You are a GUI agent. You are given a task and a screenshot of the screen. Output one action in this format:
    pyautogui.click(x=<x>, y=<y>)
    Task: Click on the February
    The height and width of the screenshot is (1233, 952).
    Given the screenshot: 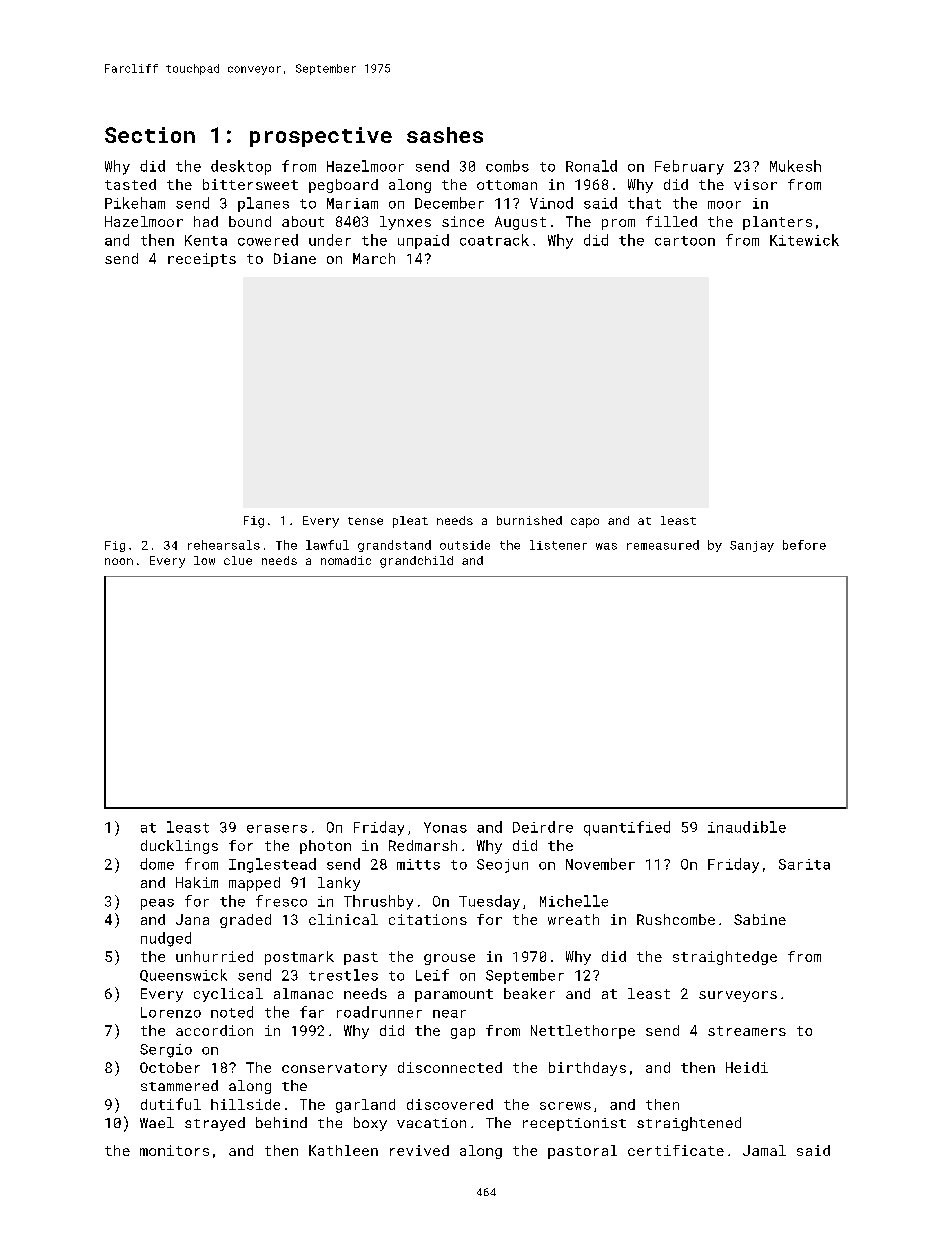 What is the action you would take?
    pyautogui.click(x=689, y=167)
